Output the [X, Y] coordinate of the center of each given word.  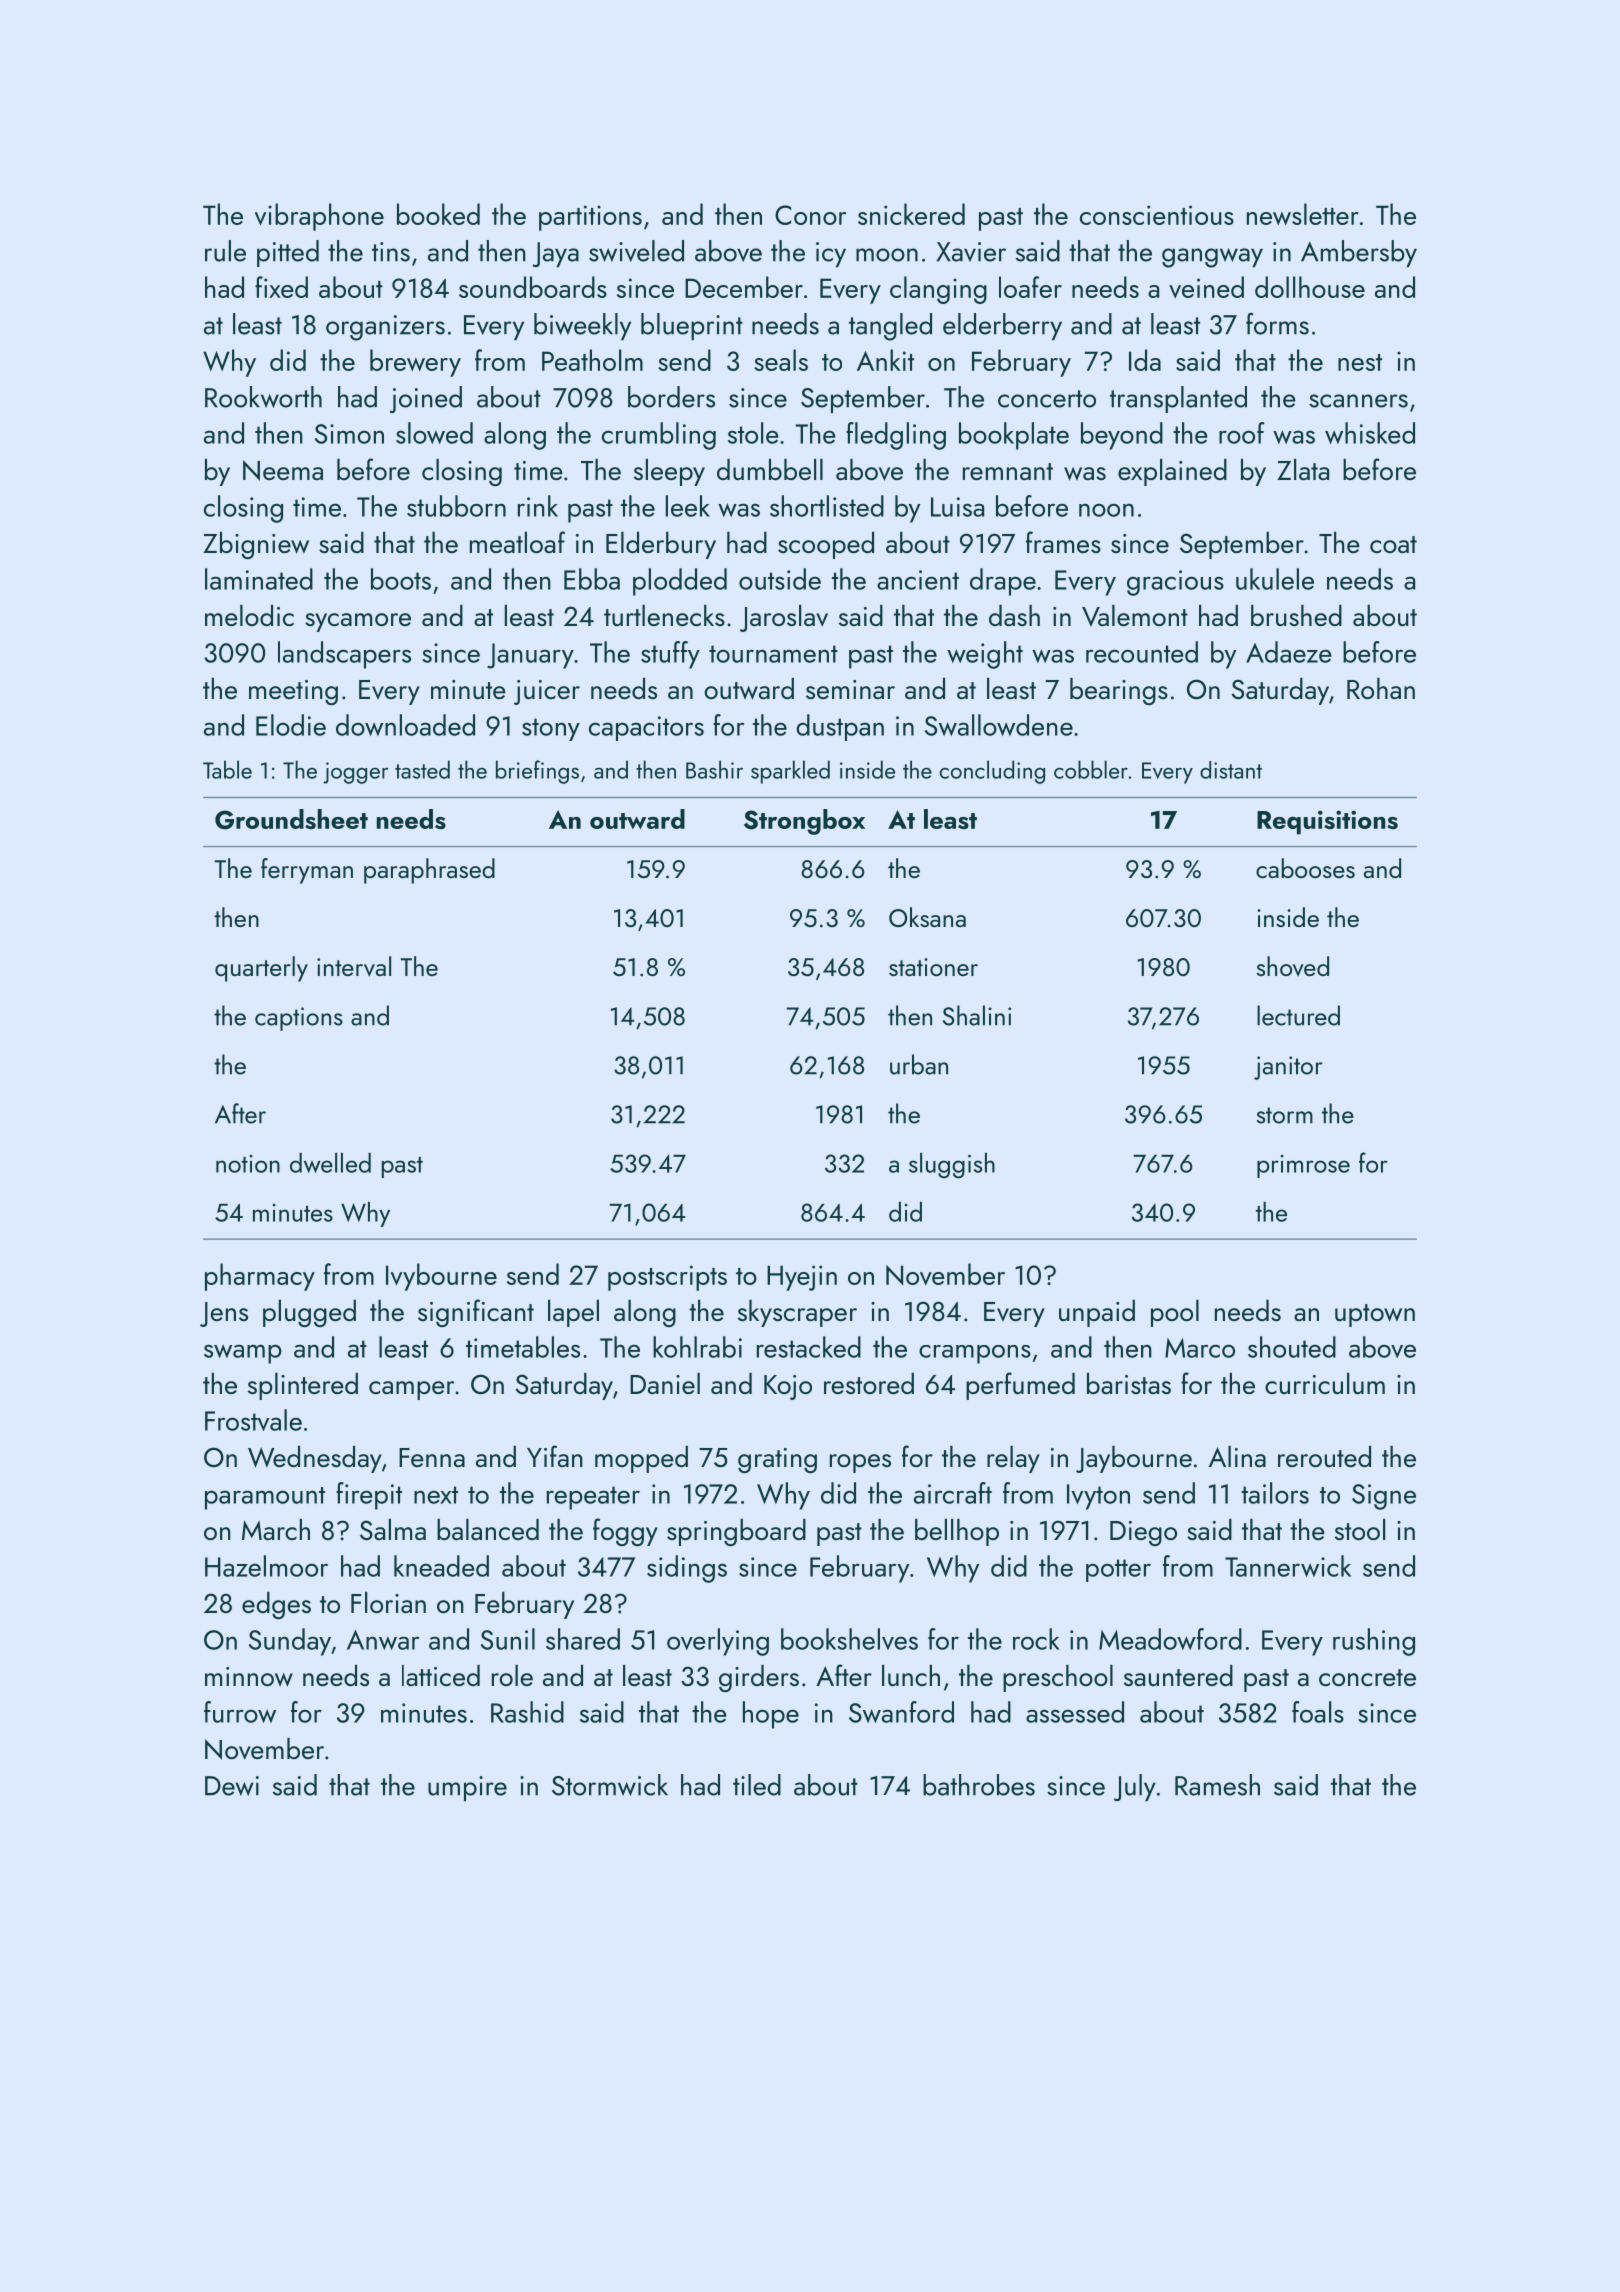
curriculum [1325, 1383]
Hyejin [802, 1278]
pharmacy [260, 1277]
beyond [1122, 436]
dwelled [330, 1162]
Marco [1200, 1348]
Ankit [885, 360]
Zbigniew [256, 545]
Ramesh [1217, 1785]
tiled [757, 1785]
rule [225, 251]
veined [1206, 287]
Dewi [232, 1786]
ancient [918, 580]
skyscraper [797, 1313]
